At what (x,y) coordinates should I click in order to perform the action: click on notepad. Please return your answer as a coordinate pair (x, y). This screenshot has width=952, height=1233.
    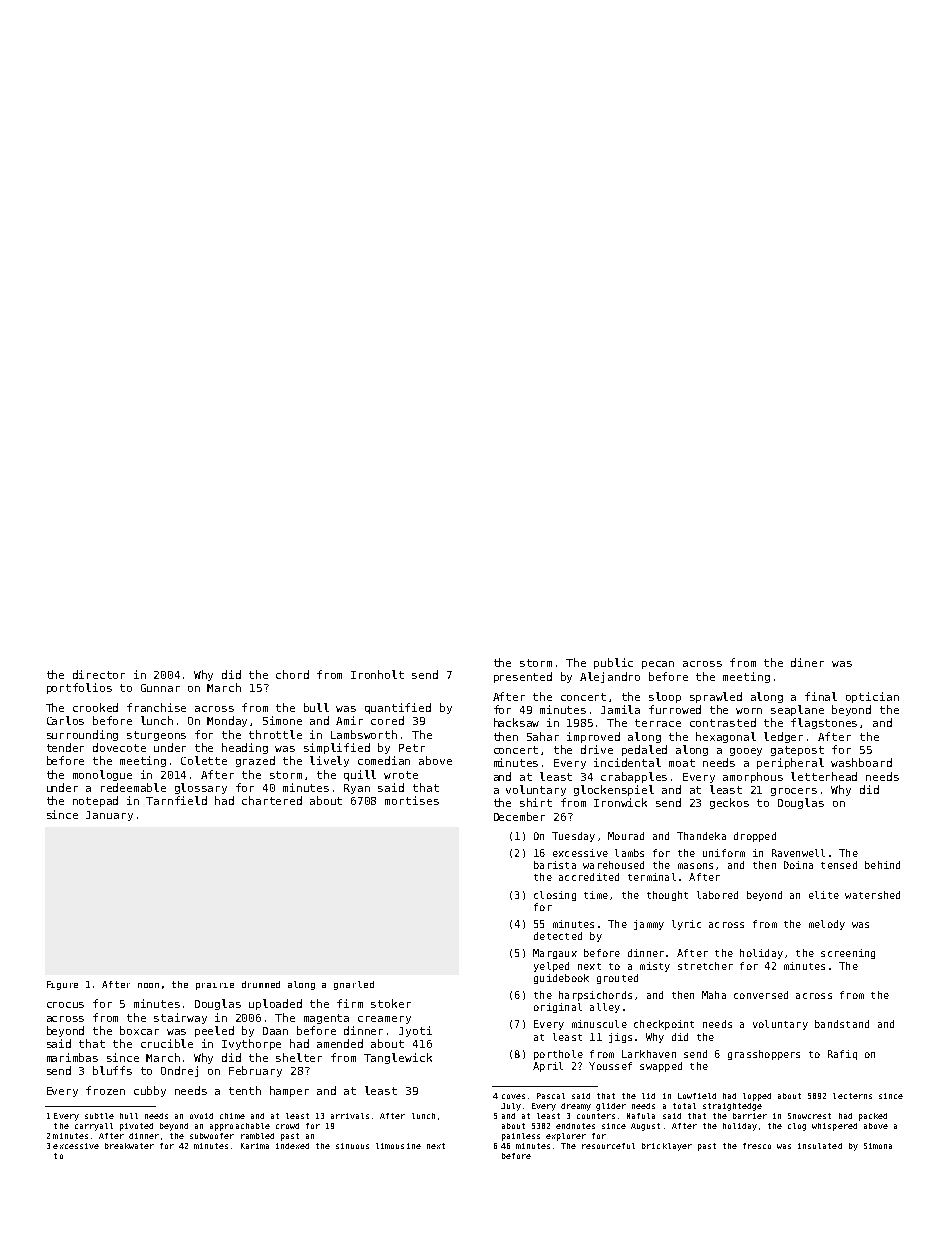
    Looking at the image, I should click on (95, 801).
